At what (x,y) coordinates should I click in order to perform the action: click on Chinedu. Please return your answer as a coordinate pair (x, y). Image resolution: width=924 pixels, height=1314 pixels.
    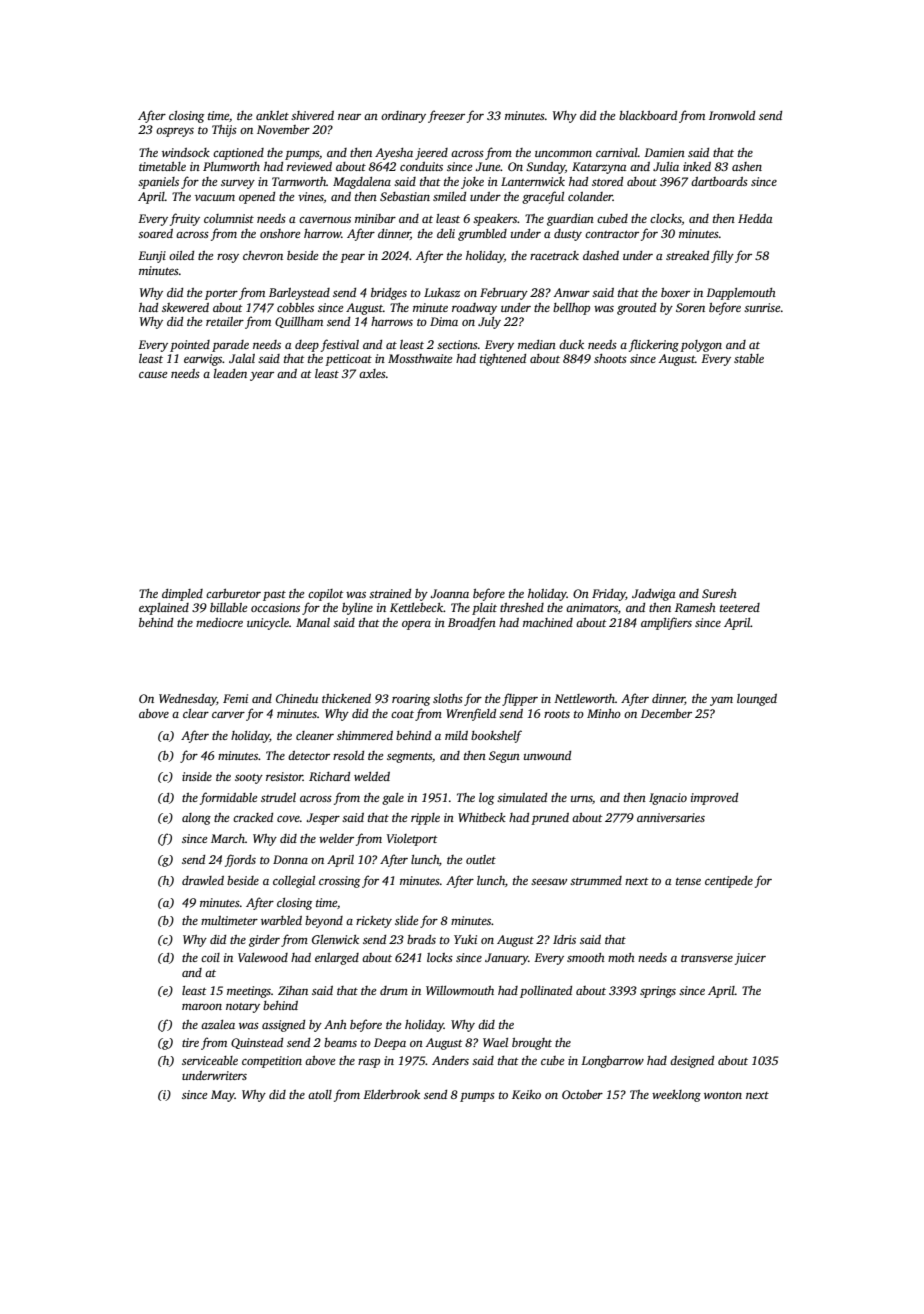
    Looking at the image, I should click on (297, 698).
